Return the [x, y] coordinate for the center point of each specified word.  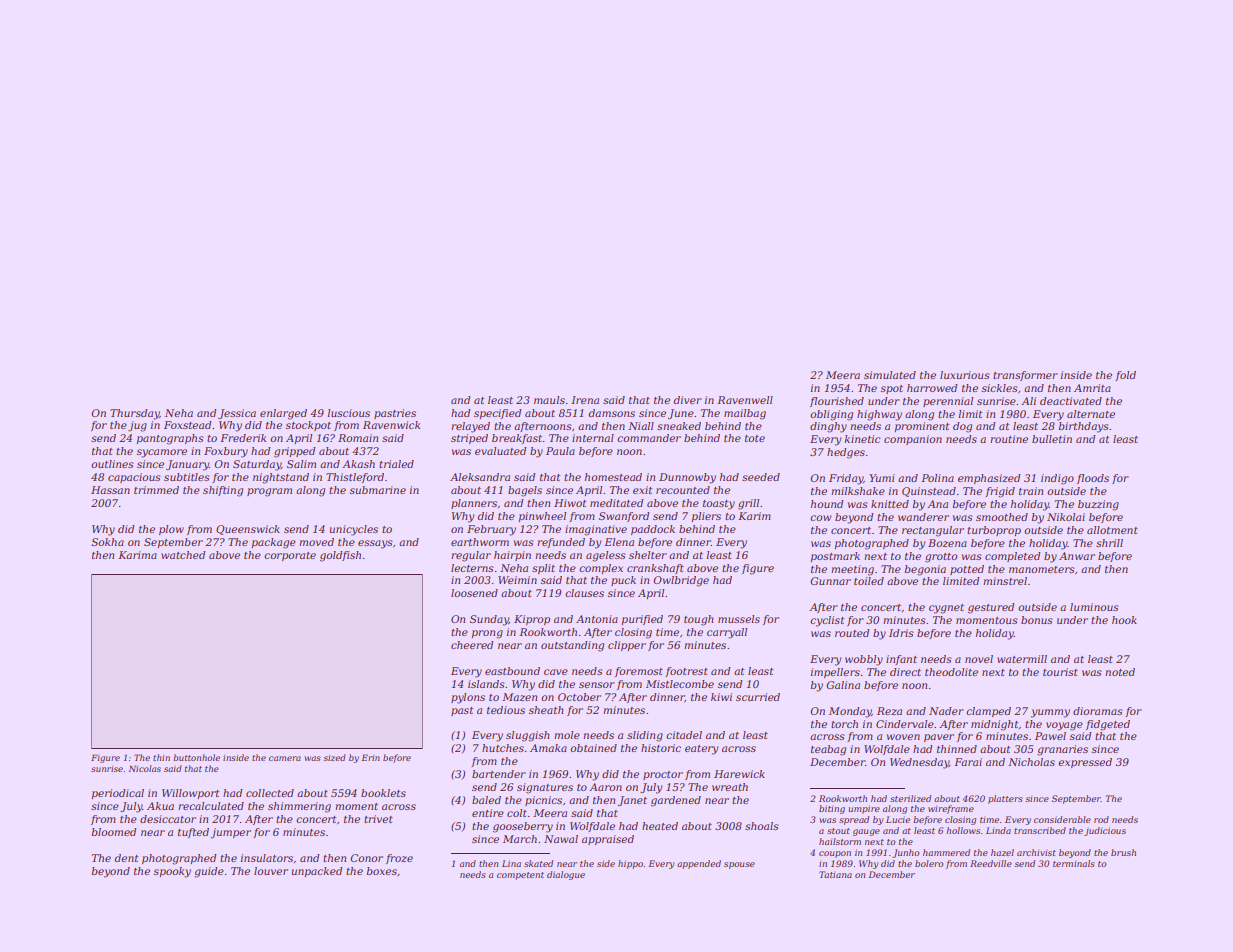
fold [1125, 376]
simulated [890, 375]
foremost [639, 672]
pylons [468, 698]
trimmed [156, 490]
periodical [118, 794]
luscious [348, 413]
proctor [663, 775]
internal [593, 438]
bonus [1037, 620]
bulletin [1052, 439]
